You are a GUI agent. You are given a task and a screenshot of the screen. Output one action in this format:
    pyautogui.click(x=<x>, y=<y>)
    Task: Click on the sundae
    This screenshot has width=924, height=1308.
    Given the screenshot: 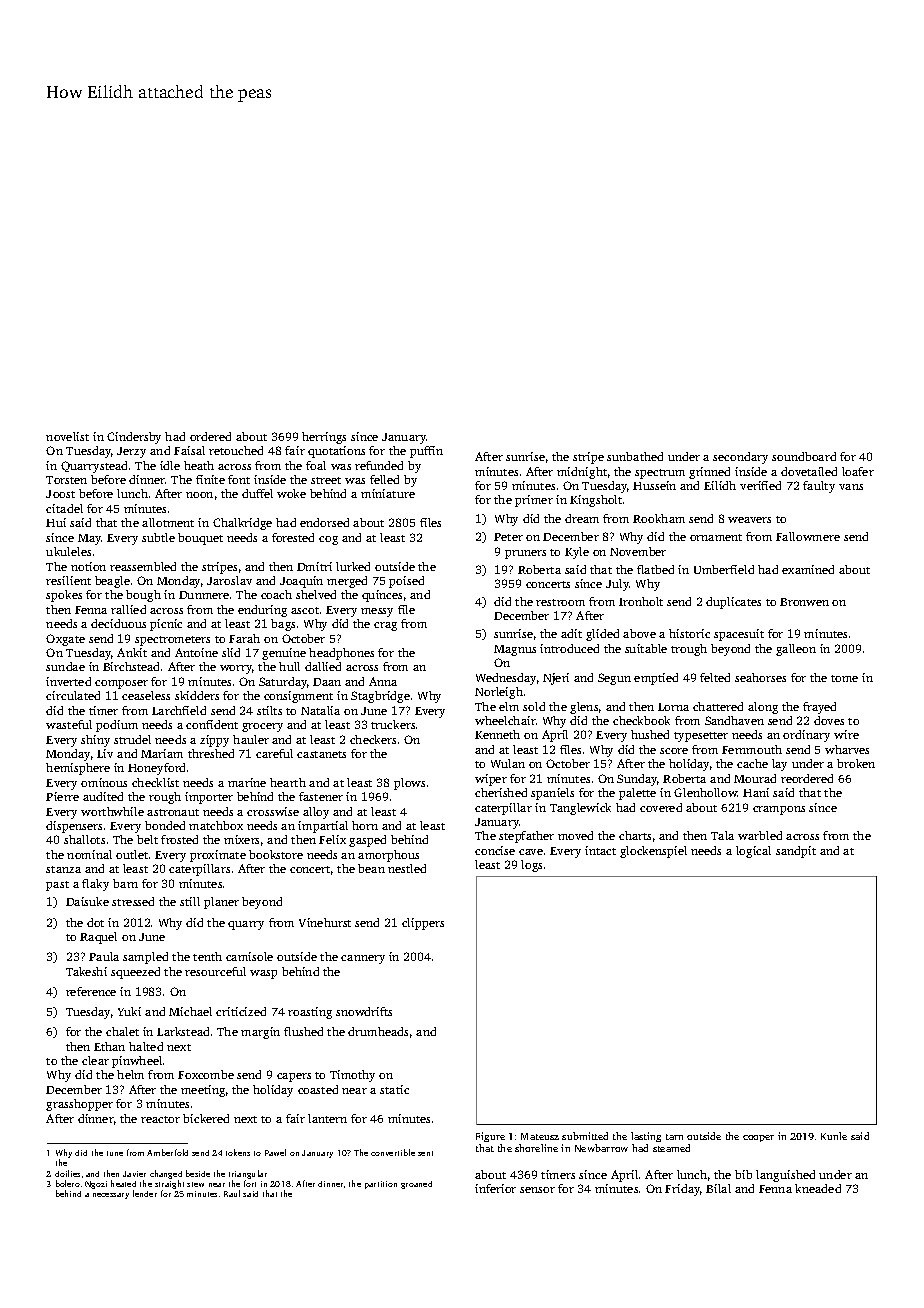 What is the action you would take?
    pyautogui.click(x=65, y=666)
